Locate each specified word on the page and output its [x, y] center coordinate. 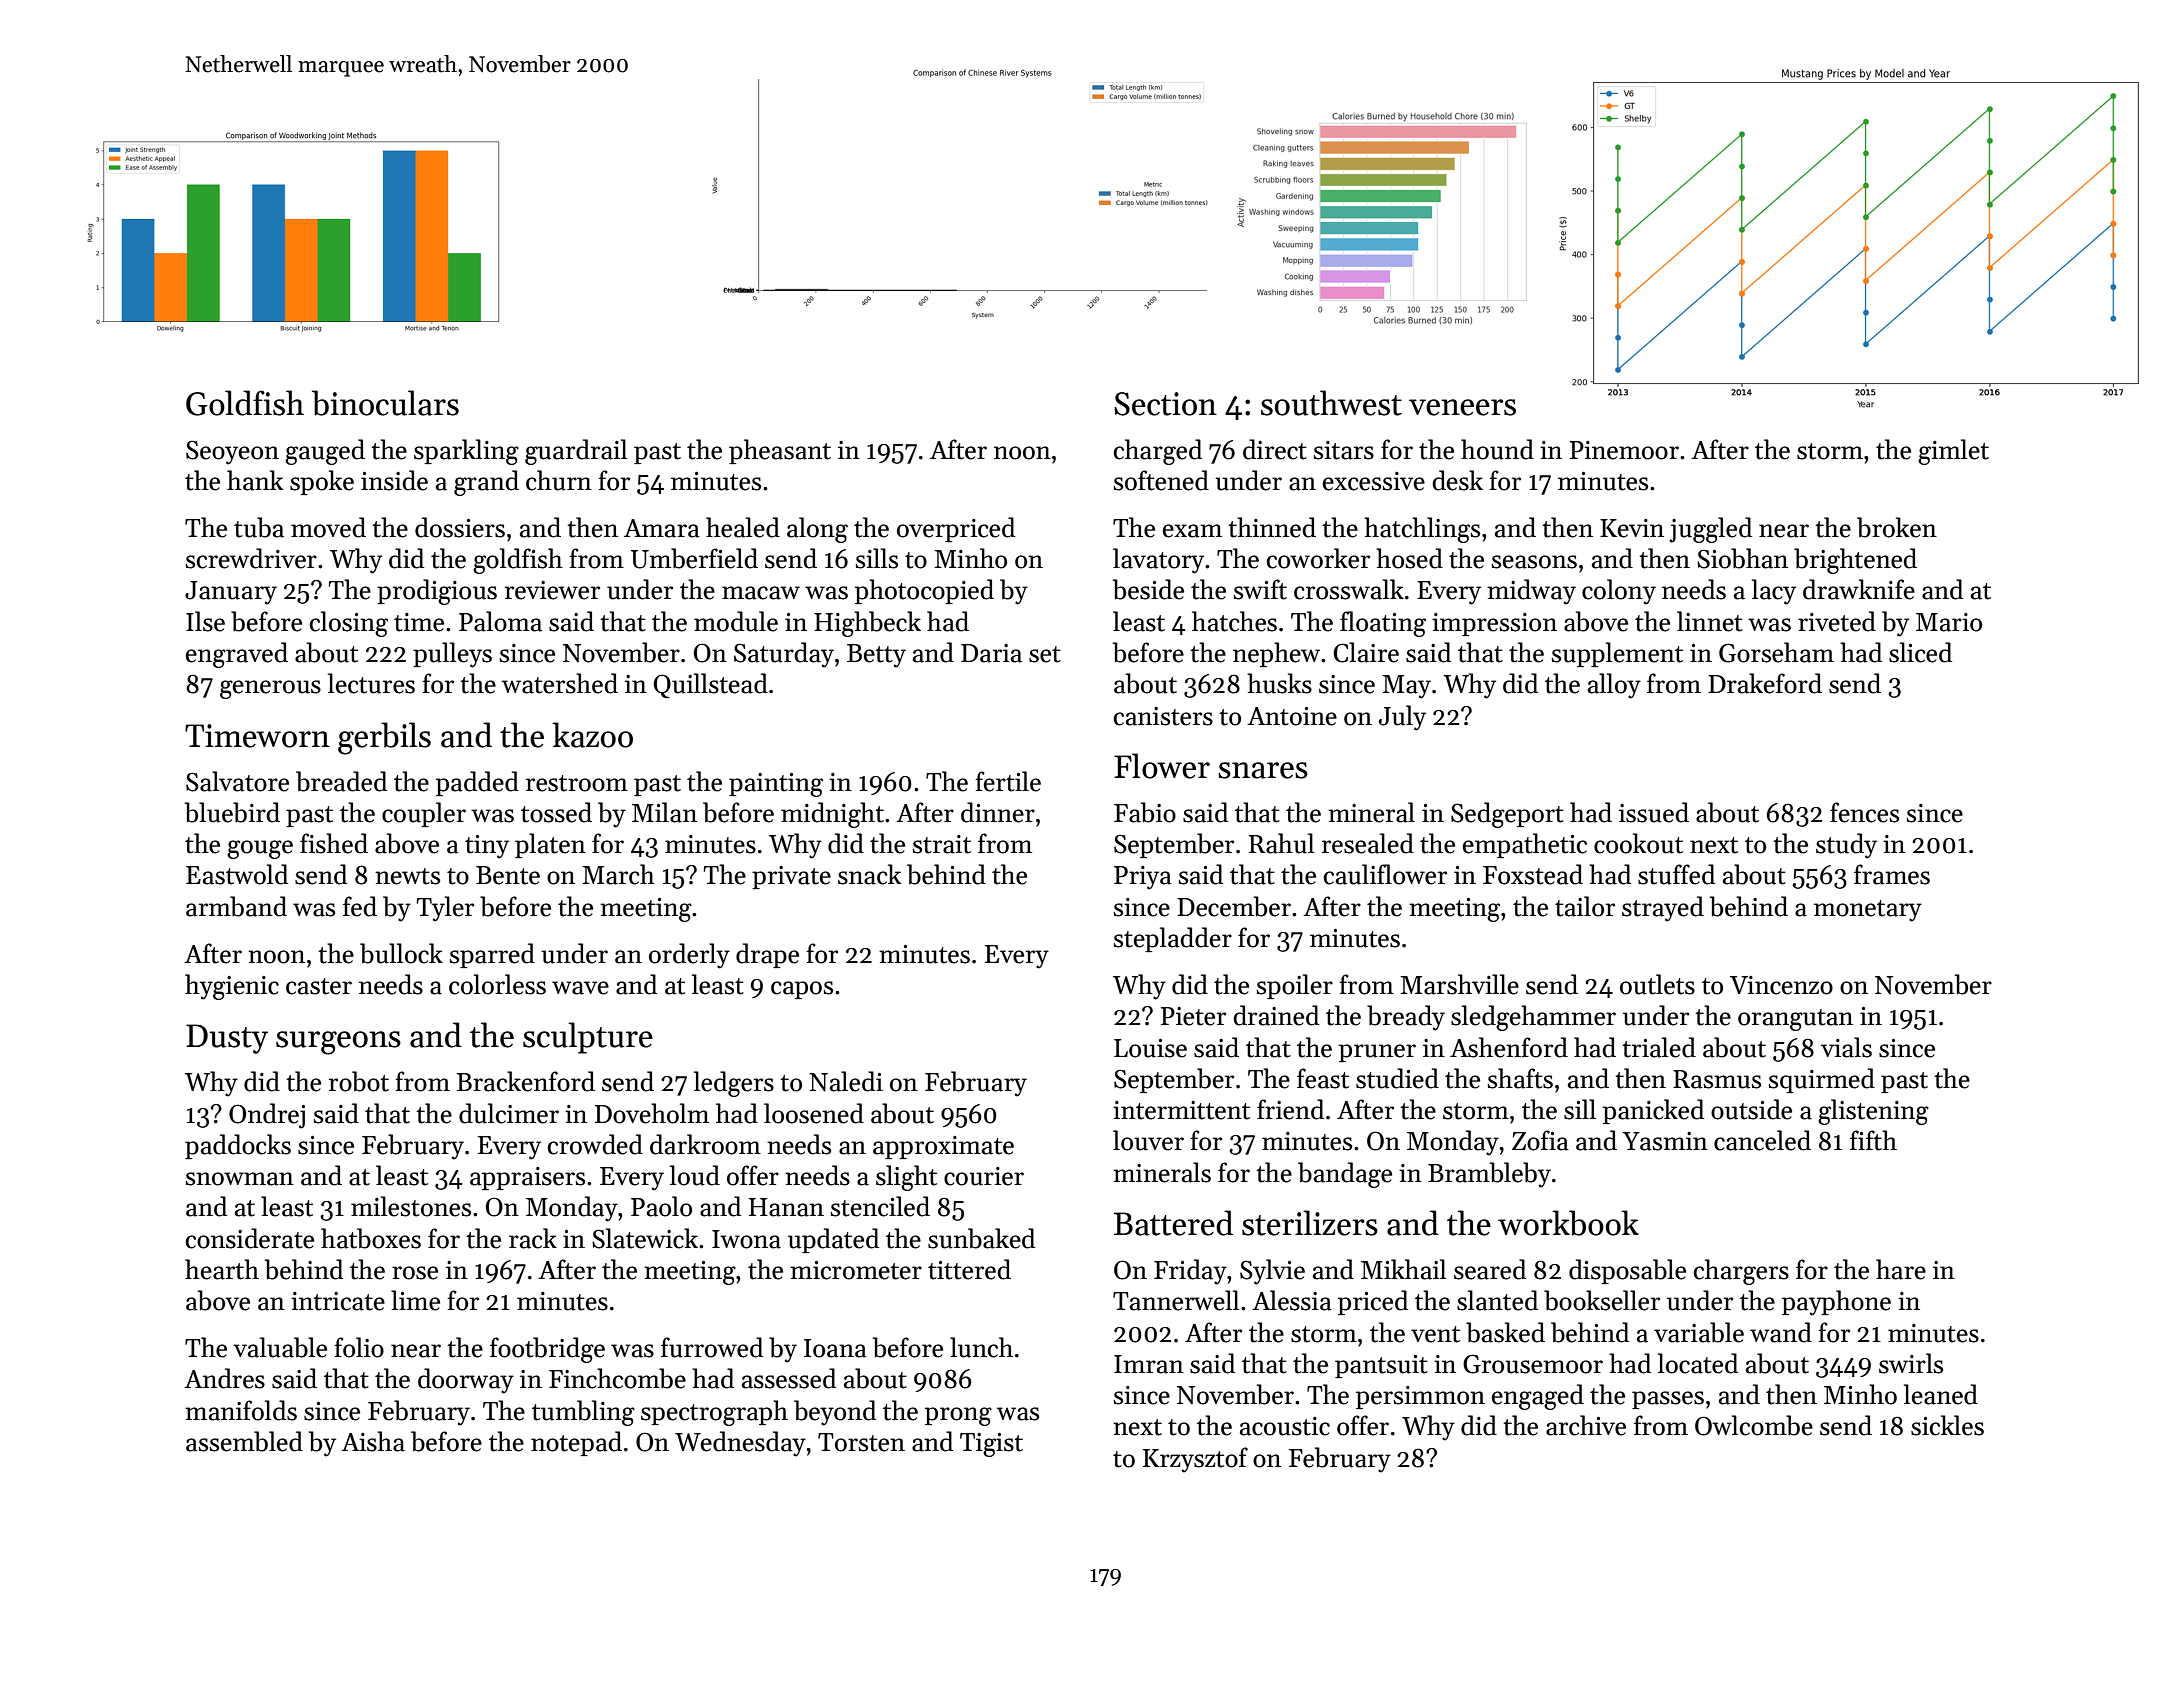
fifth [1873, 1140]
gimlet [1953, 452]
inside [394, 480]
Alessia [1292, 1300]
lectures [371, 683]
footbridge [547, 1350]
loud [695, 1175]
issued [1654, 812]
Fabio [1145, 812]
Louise [1150, 1048]
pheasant [780, 451]
